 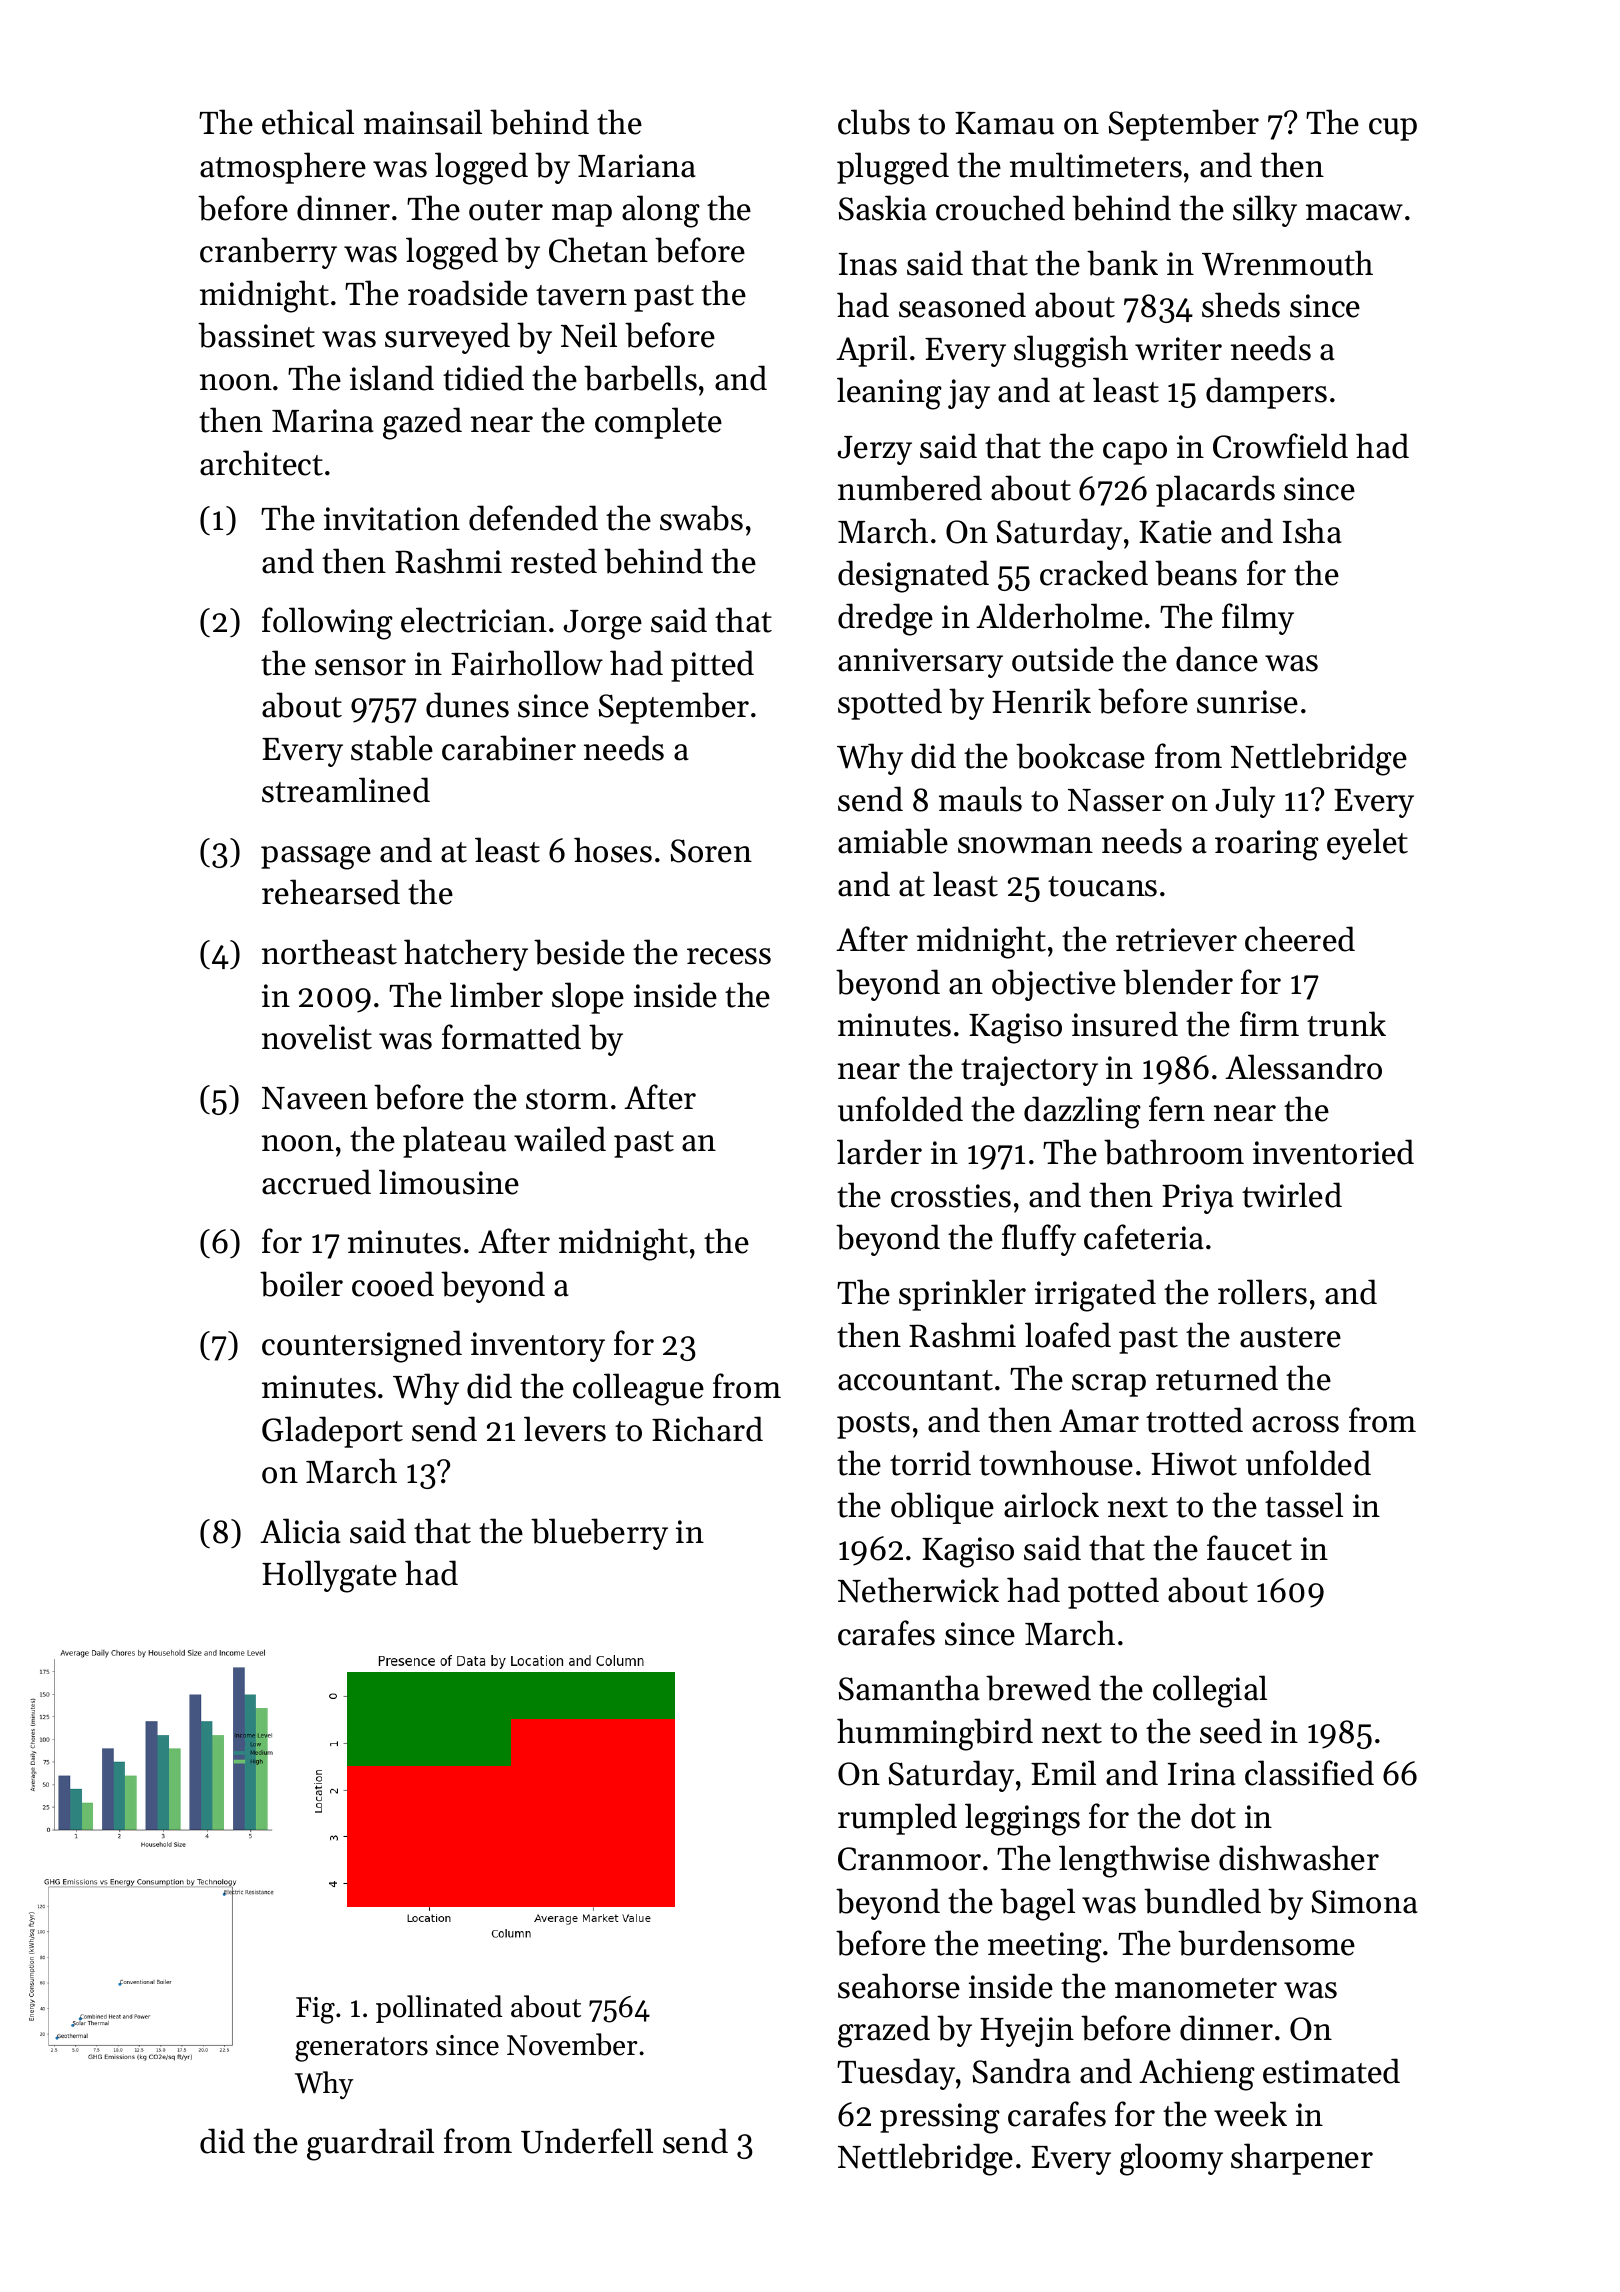 What do you see at coordinates (579, 952) in the image?
I see `beside` at bounding box center [579, 952].
